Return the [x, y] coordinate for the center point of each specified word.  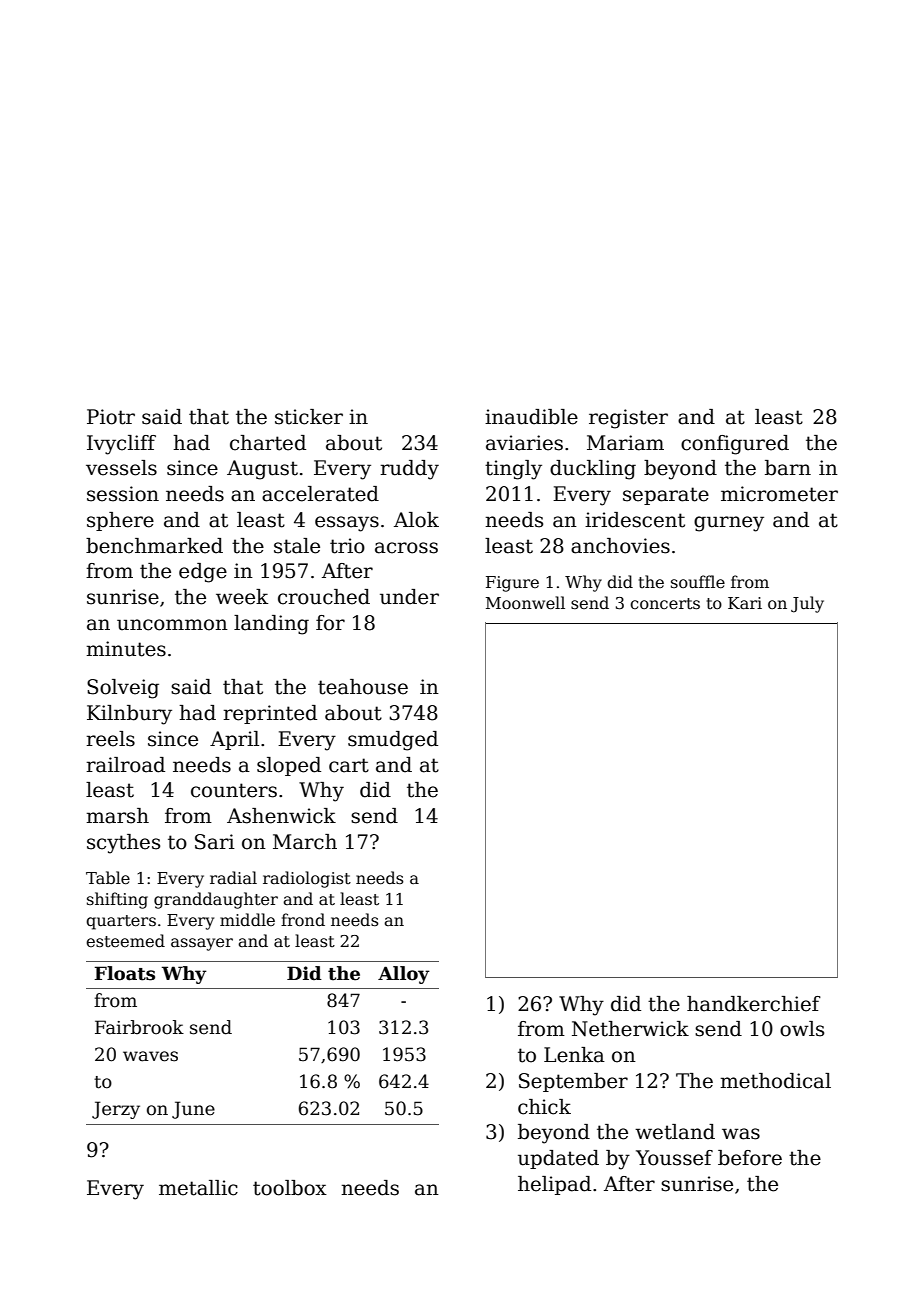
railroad [125, 765]
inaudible [531, 417]
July [807, 604]
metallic [198, 1188]
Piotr [111, 417]
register [628, 419]
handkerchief [754, 1004]
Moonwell [525, 603]
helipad [554, 1185]
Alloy [404, 975]
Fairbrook [139, 1027]
